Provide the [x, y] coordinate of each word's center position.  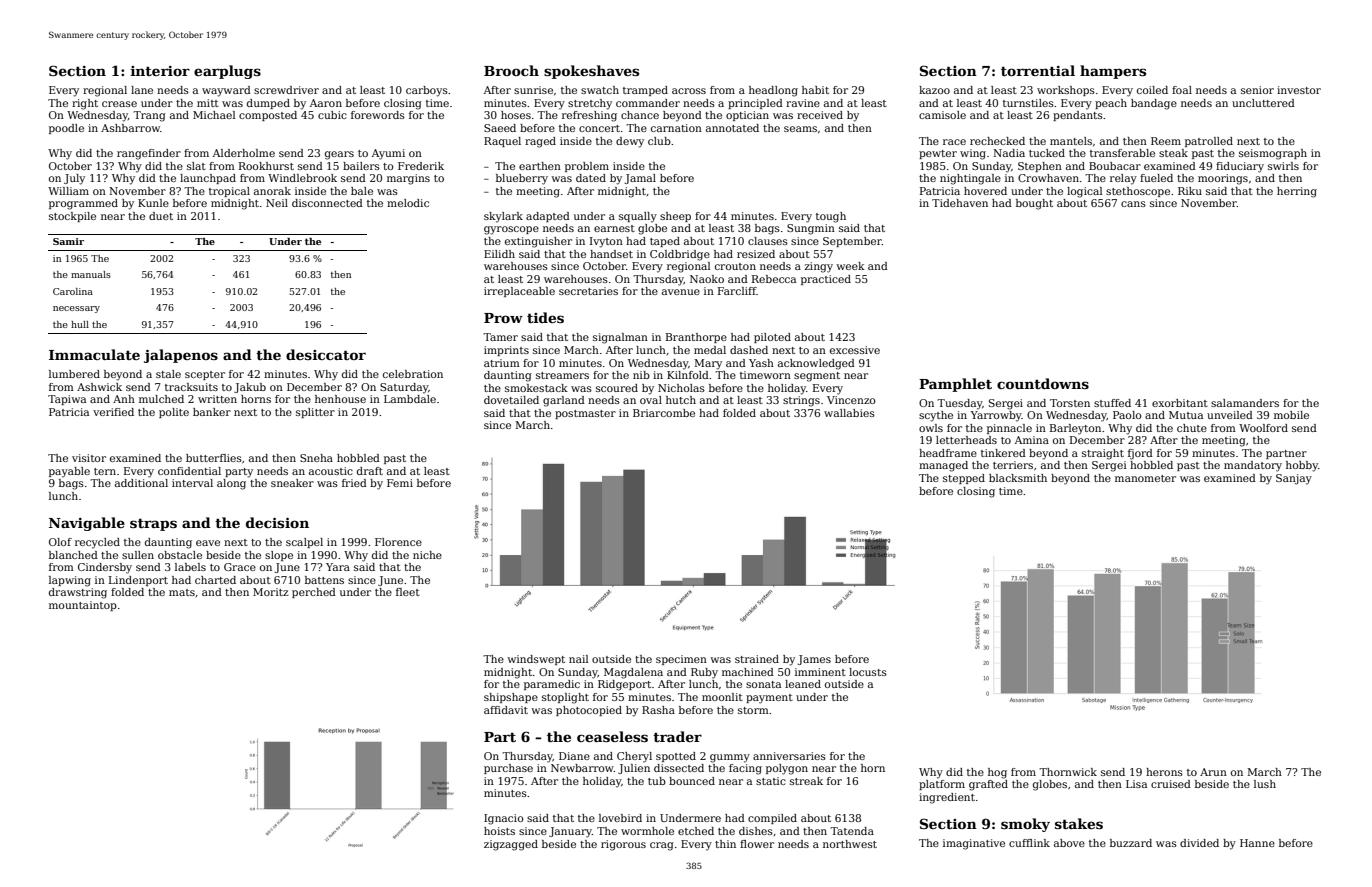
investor [1299, 90]
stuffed [1112, 403]
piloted [772, 338]
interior [160, 71]
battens [324, 580]
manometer [1145, 478]
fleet [408, 592]
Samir [68, 241]
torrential [1038, 70]
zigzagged [511, 845]
